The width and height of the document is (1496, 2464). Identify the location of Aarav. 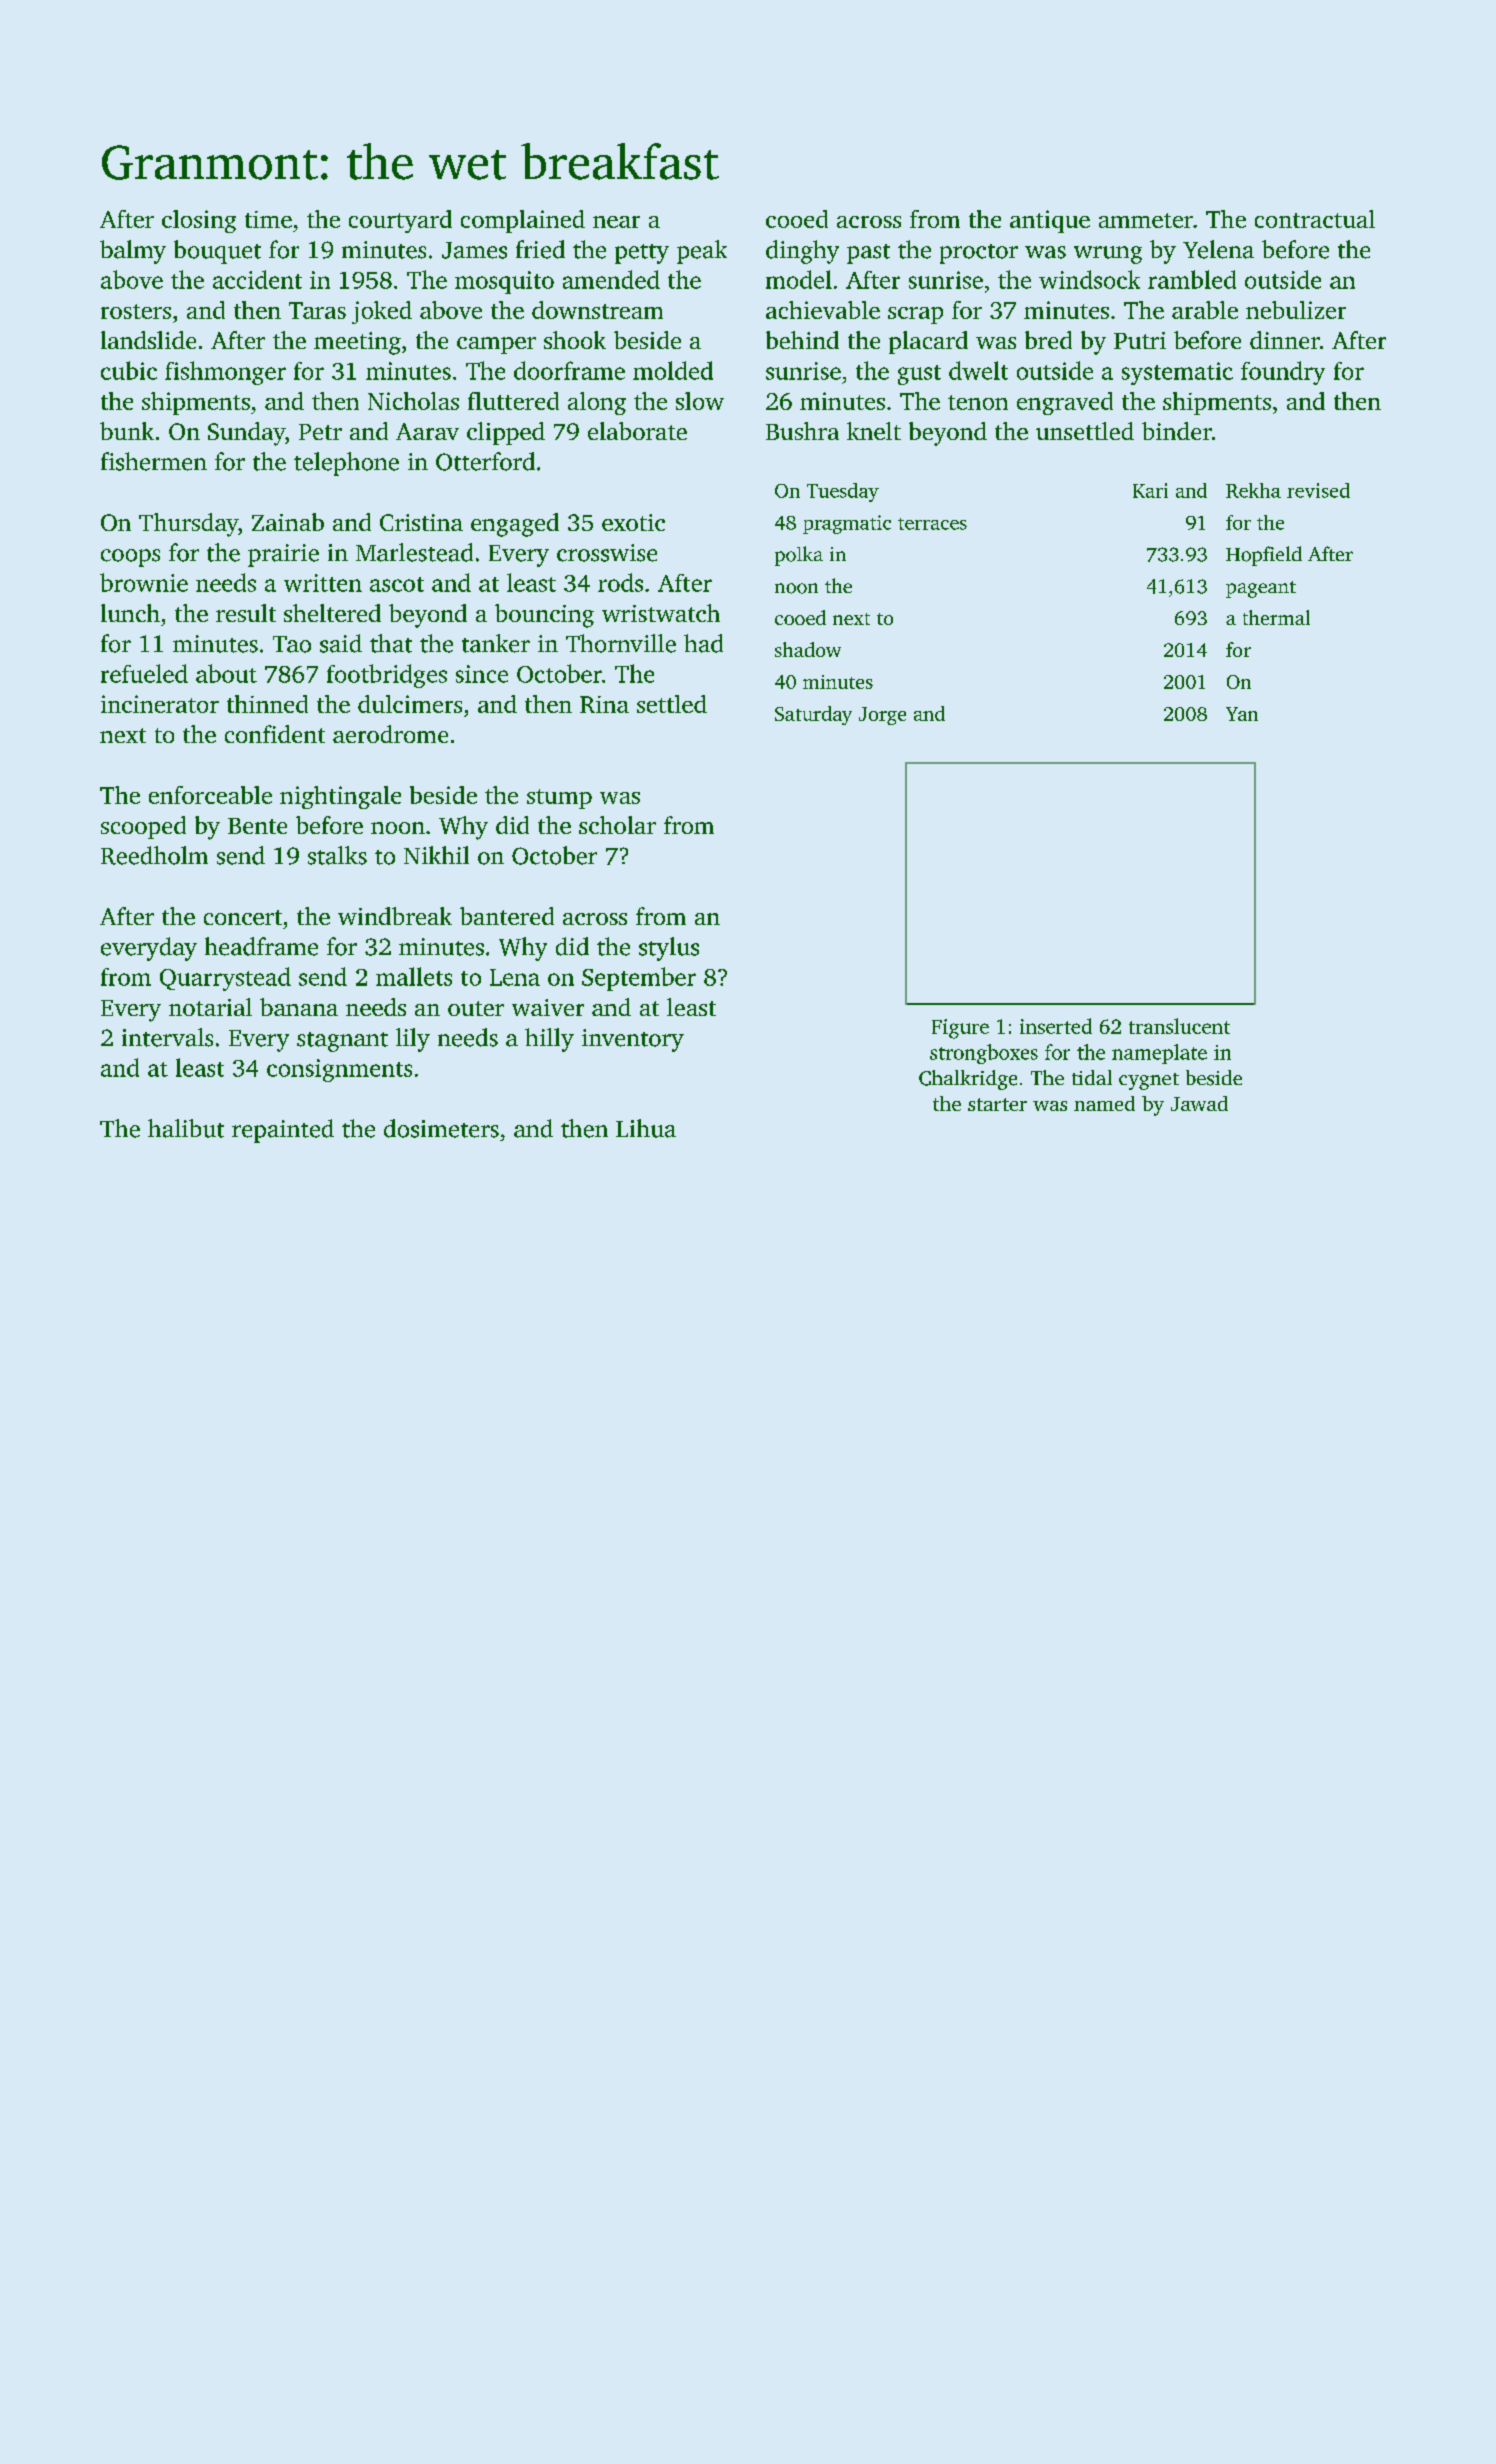
(427, 431).
